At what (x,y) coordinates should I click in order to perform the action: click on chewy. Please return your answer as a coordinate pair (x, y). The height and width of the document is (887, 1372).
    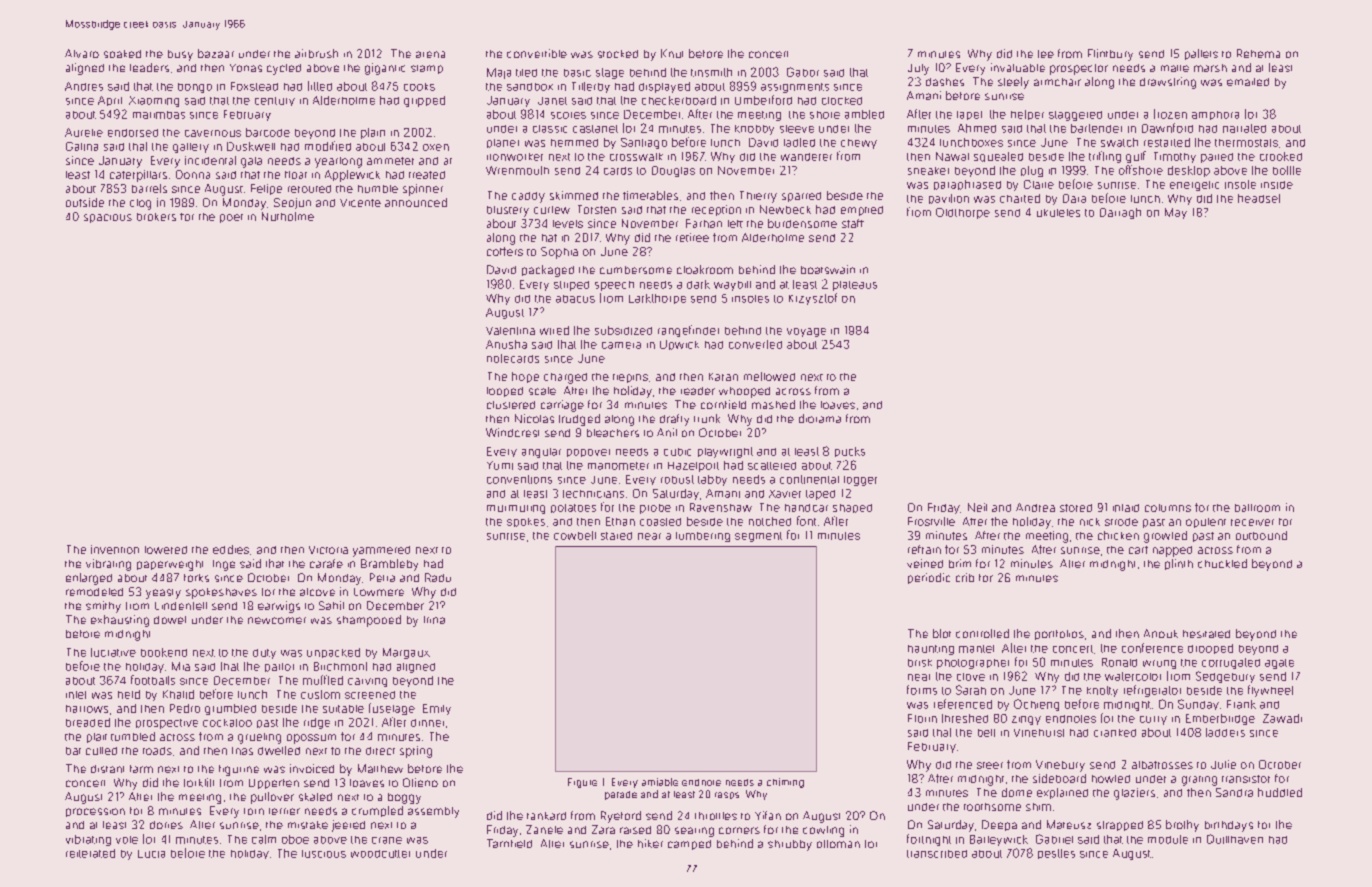
    Looking at the image, I should click on (859, 144).
